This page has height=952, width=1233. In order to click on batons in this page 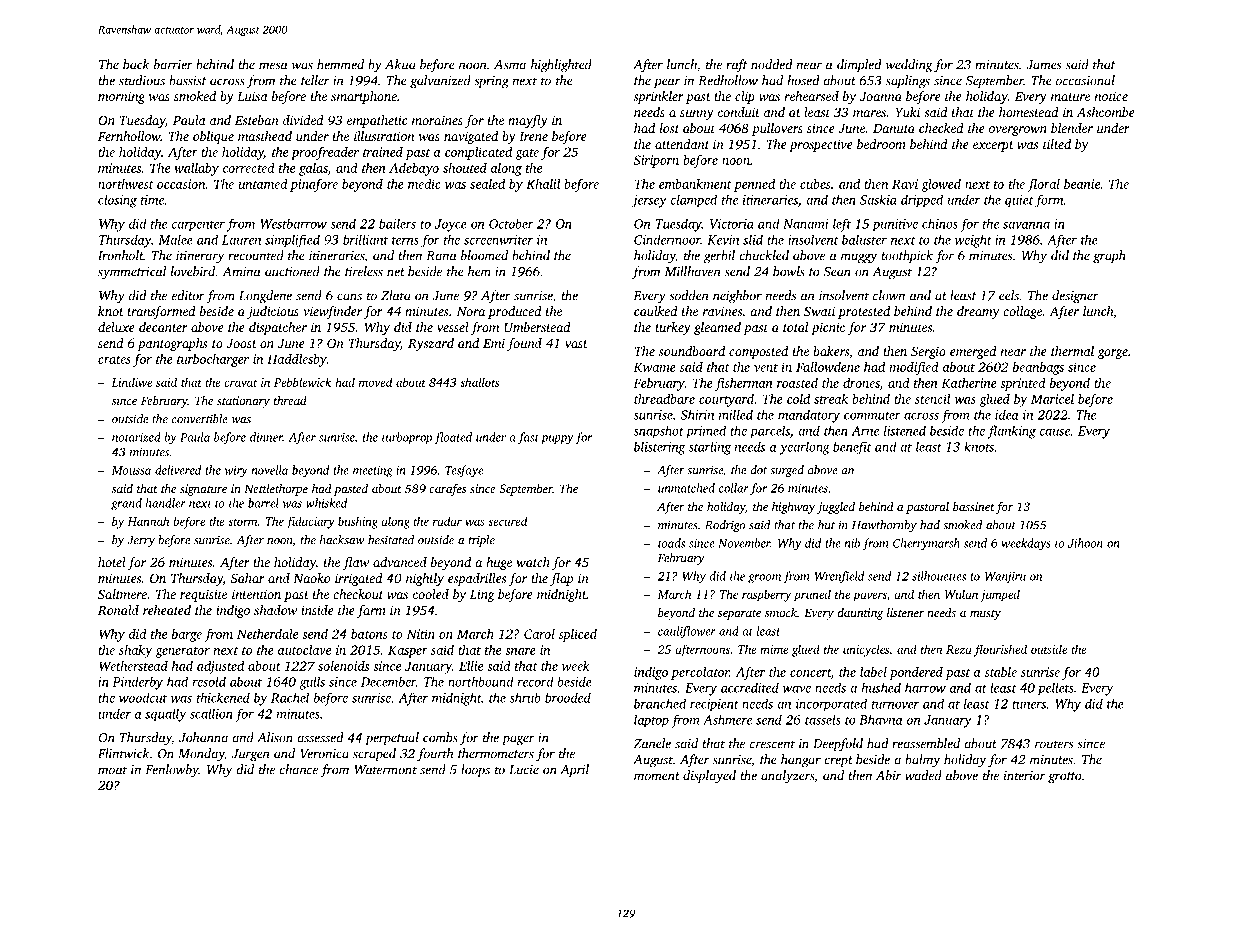, I will do `click(369, 634)`.
